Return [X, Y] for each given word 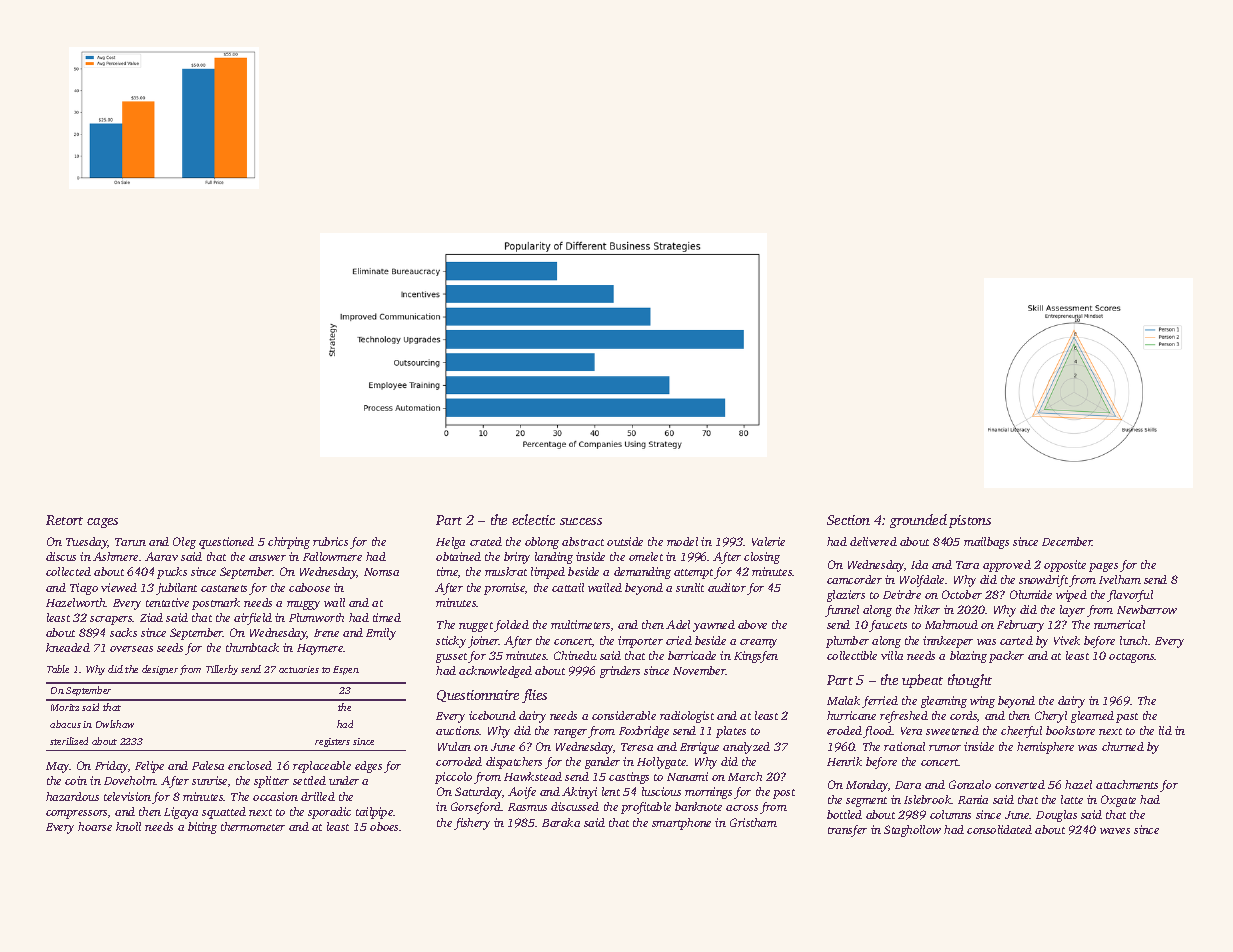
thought [970, 681]
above [752, 624]
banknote [698, 806]
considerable [624, 715]
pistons [970, 521]
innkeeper [948, 642]
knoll [128, 826]
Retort [64, 520]
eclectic [533, 519]
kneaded [68, 647]
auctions [458, 730]
